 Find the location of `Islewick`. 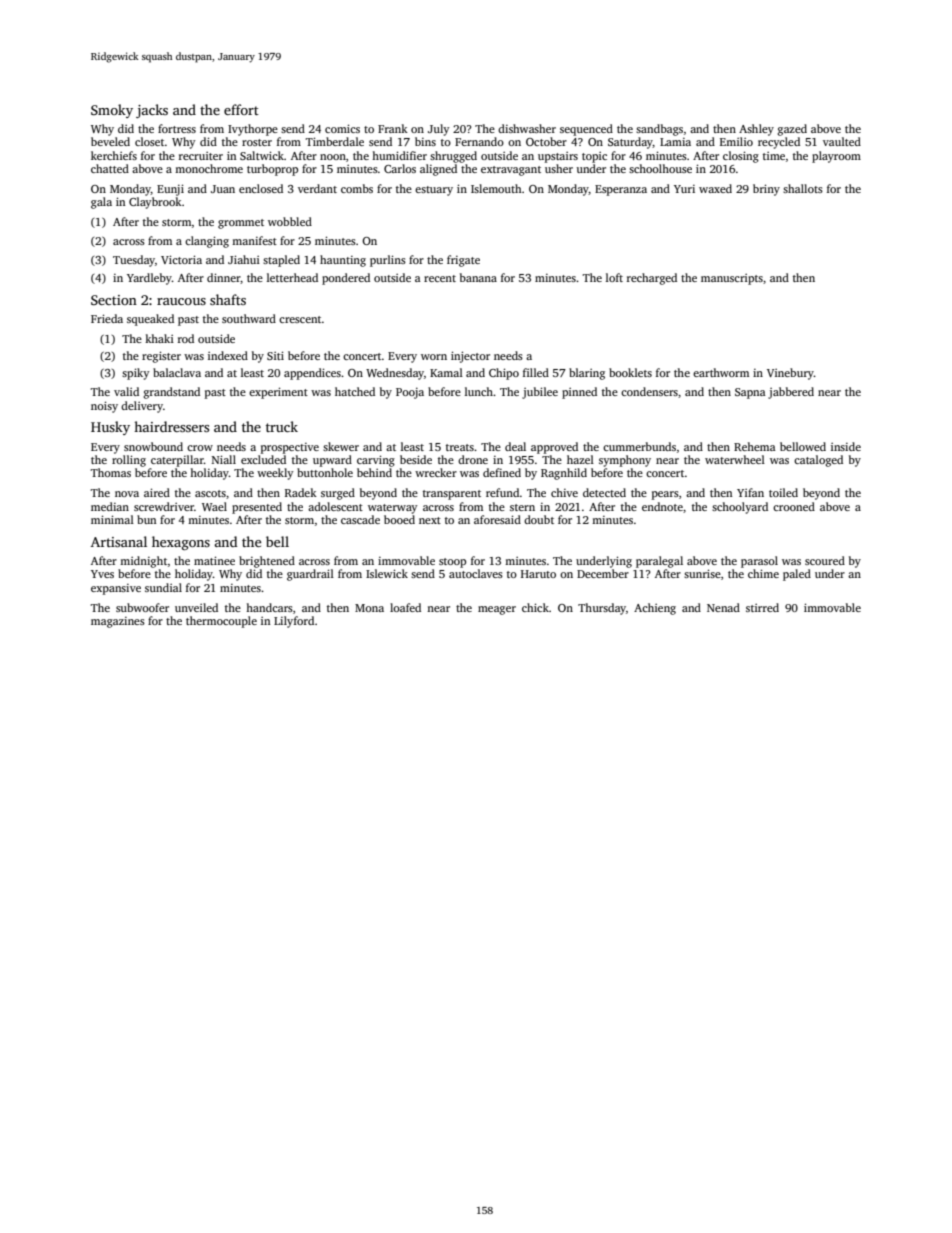

Islewick is located at coordinates (387, 573).
